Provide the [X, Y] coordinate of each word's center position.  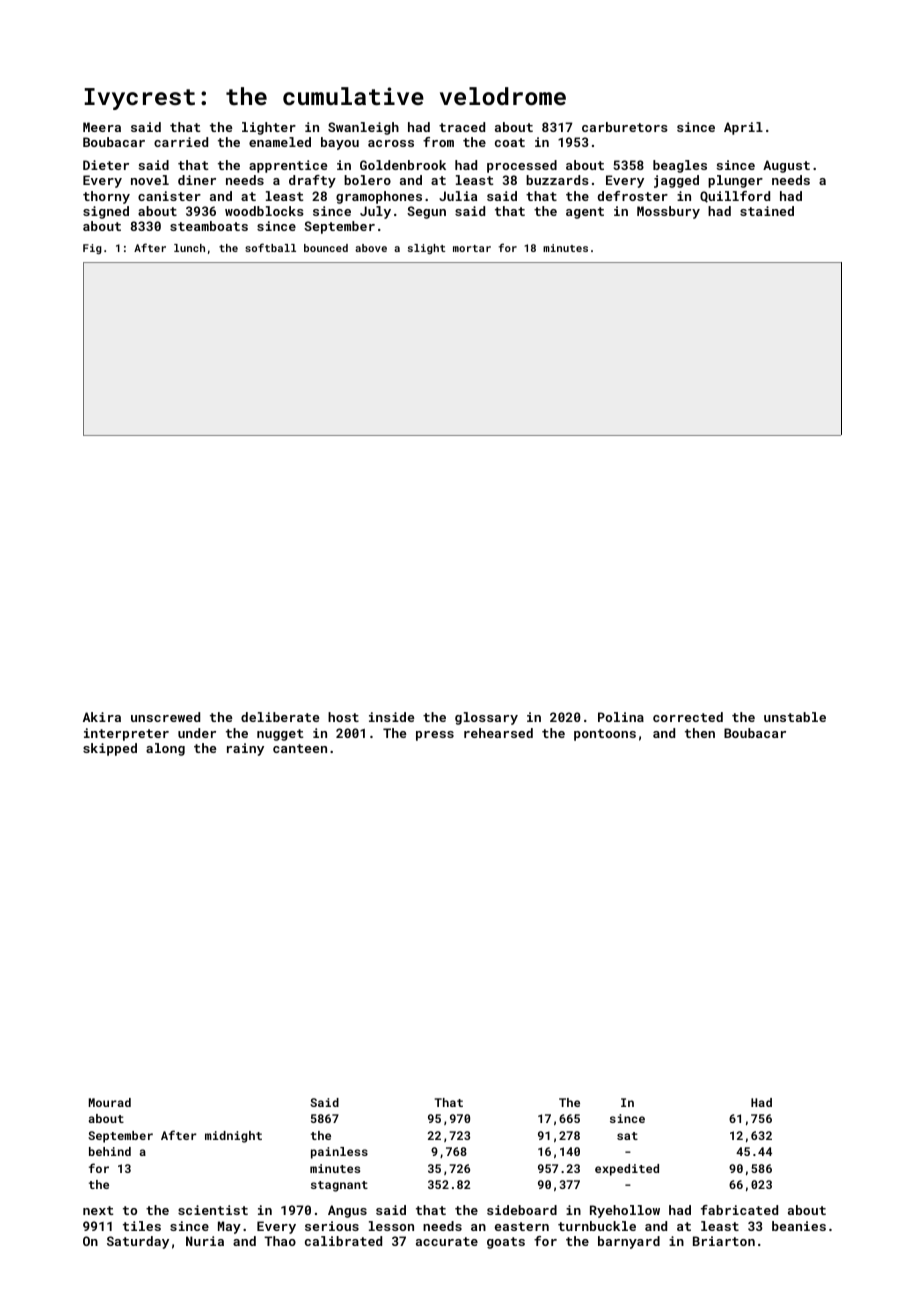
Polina [621, 717]
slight [426, 249]
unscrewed [165, 717]
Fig [92, 249]
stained [767, 211]
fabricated [739, 1210]
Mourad [110, 1102]
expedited [627, 1170]
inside [392, 717]
